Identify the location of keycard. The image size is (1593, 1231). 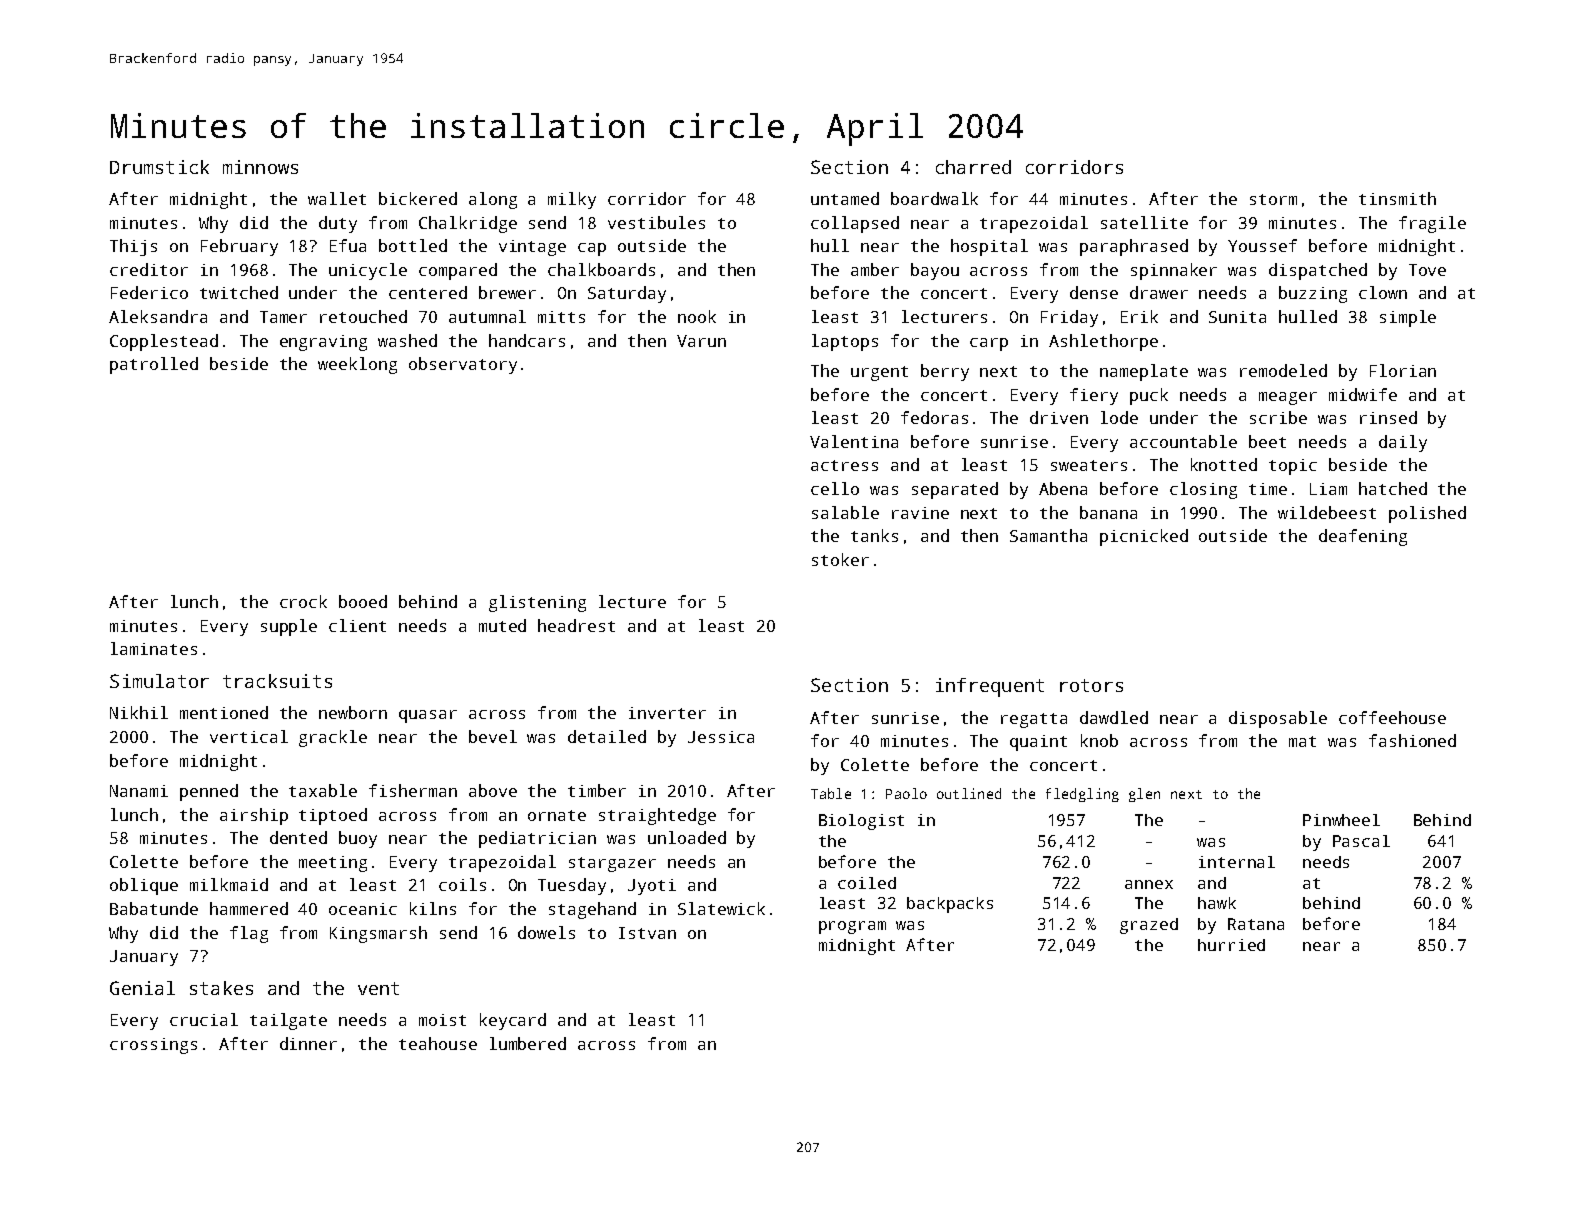
(513, 1021).
